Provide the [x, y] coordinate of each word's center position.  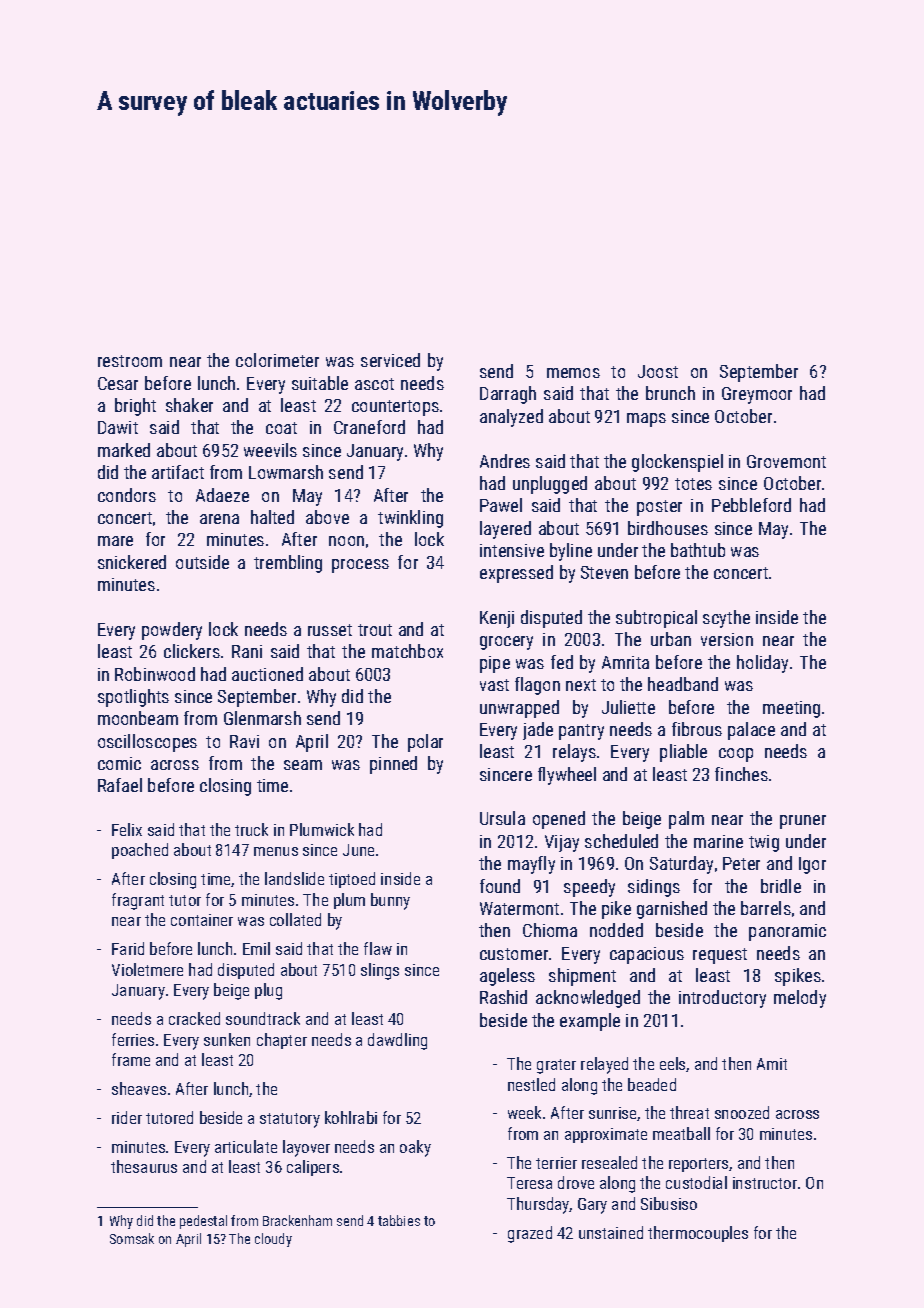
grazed [530, 1234]
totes [693, 484]
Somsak [132, 1238]
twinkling [410, 519]
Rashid [503, 997]
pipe [495, 664]
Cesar [118, 383]
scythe [726, 619]
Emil [256, 948]
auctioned [267, 674]
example [590, 1022]
